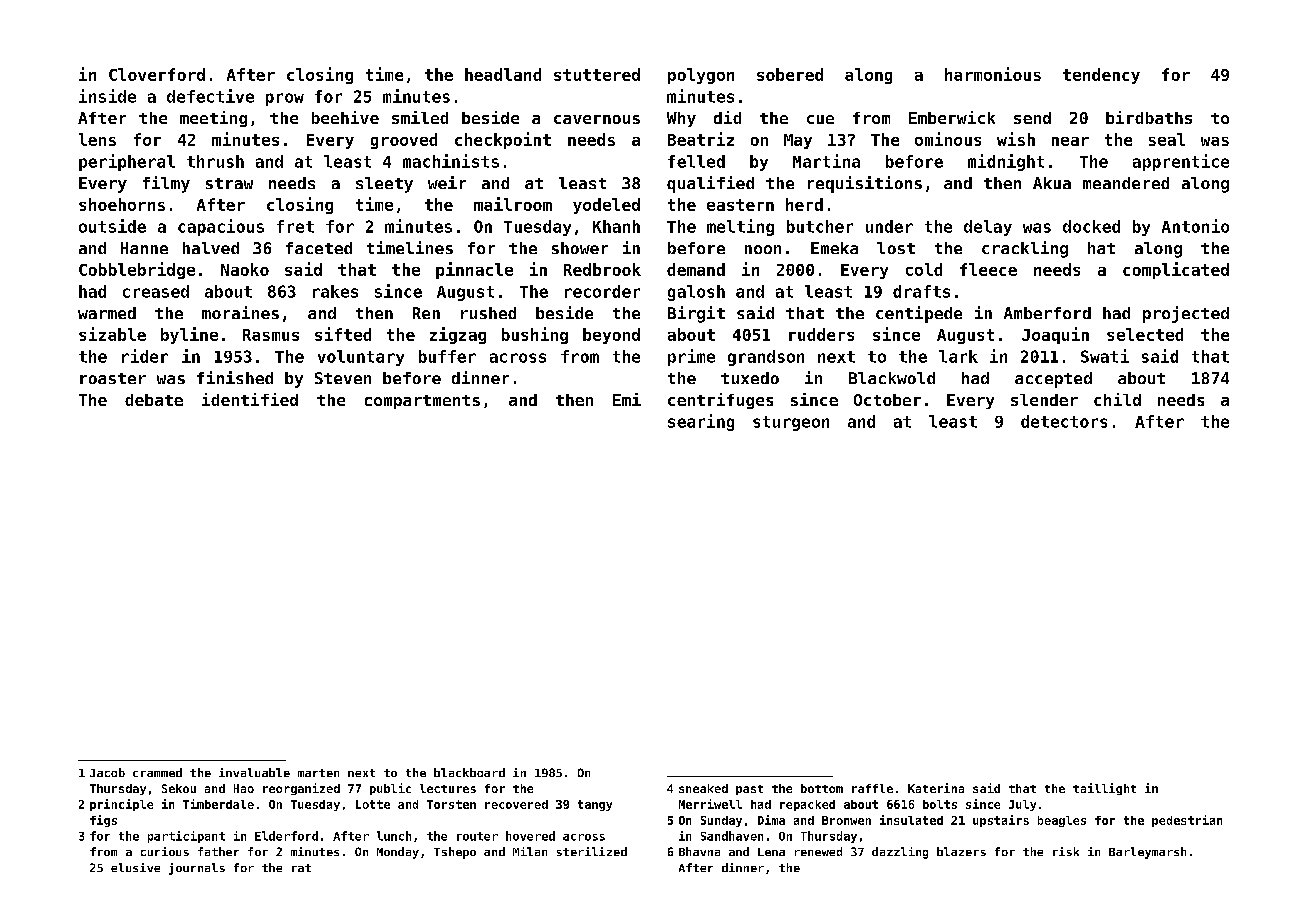 Image resolution: width=1308 pixels, height=924 pixels. I want to click on lens, so click(97, 139).
